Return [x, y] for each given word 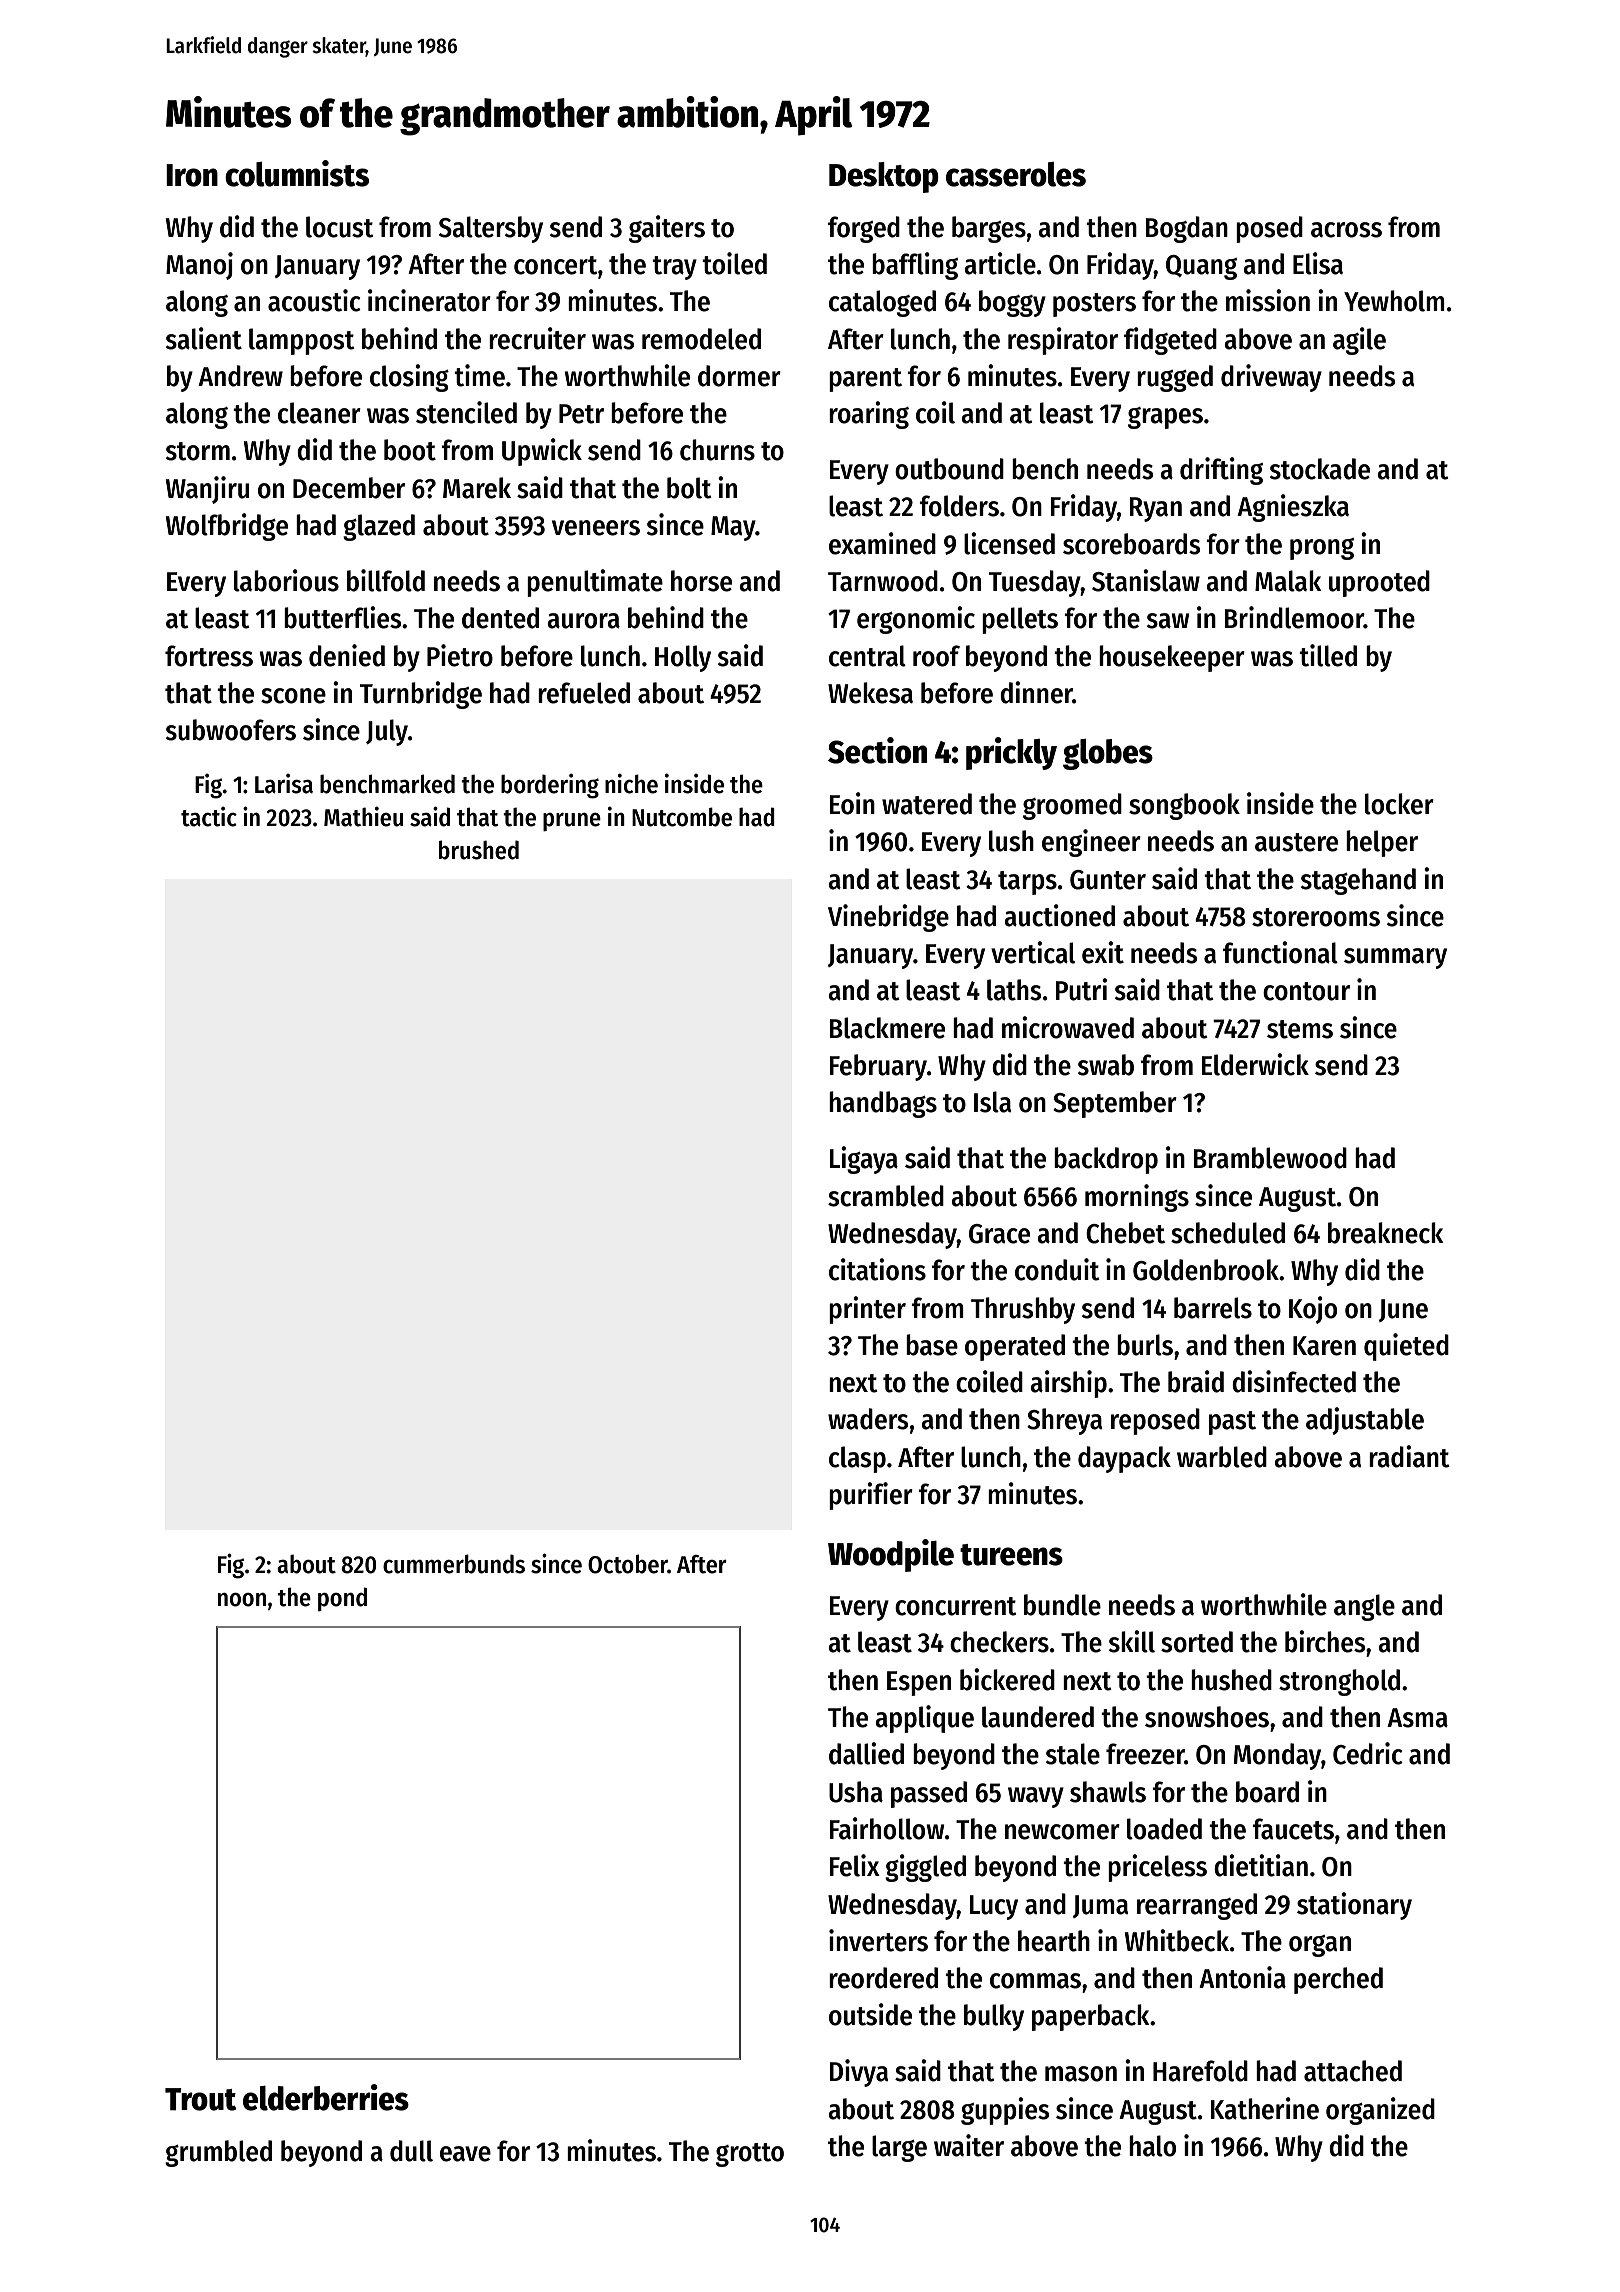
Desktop [884, 177]
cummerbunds [454, 1564]
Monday [1277, 1756]
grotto [750, 2155]
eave [465, 2154]
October [628, 1564]
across [1346, 230]
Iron [192, 175]
